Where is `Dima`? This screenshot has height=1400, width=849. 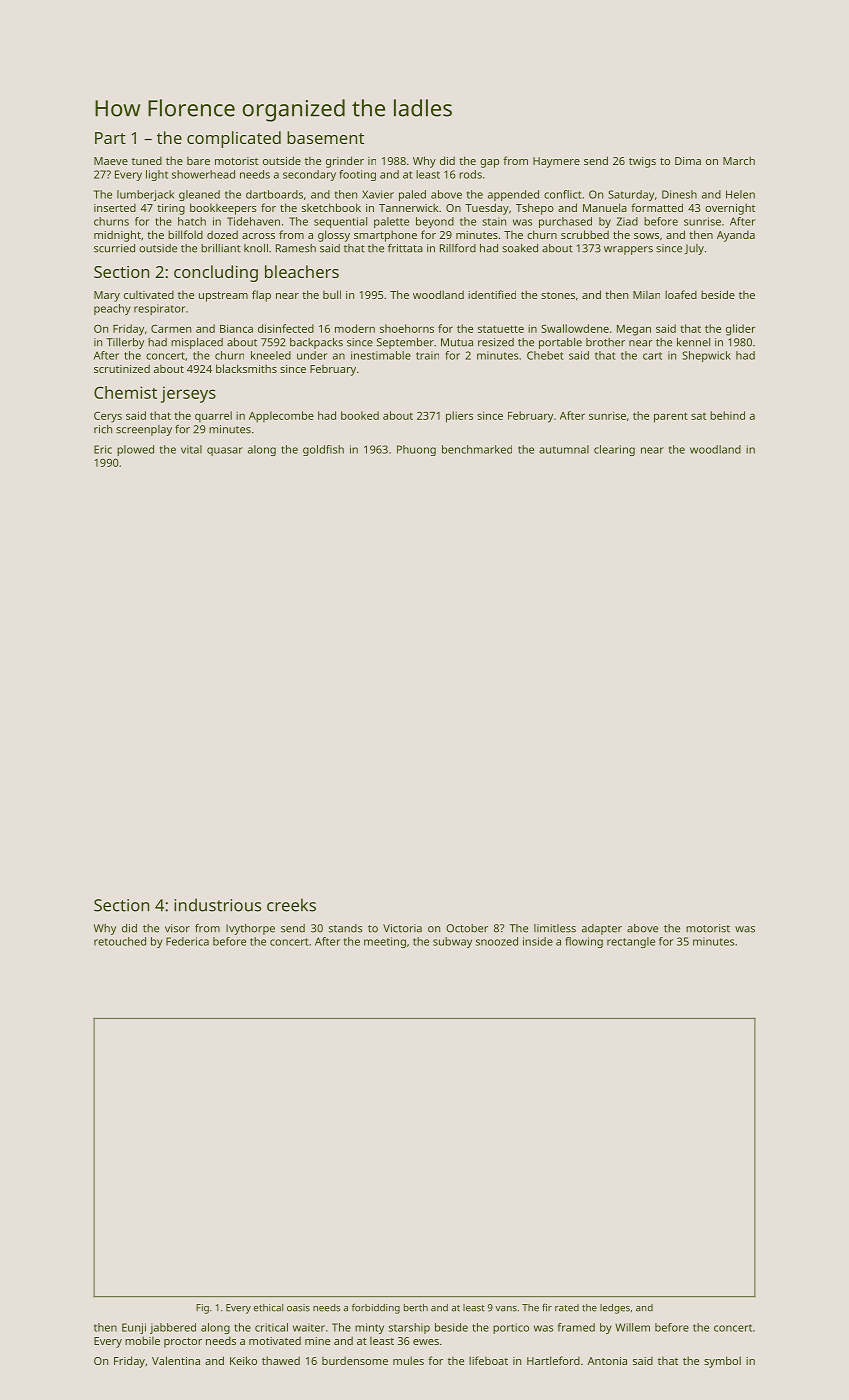 Dima is located at coordinates (688, 161).
